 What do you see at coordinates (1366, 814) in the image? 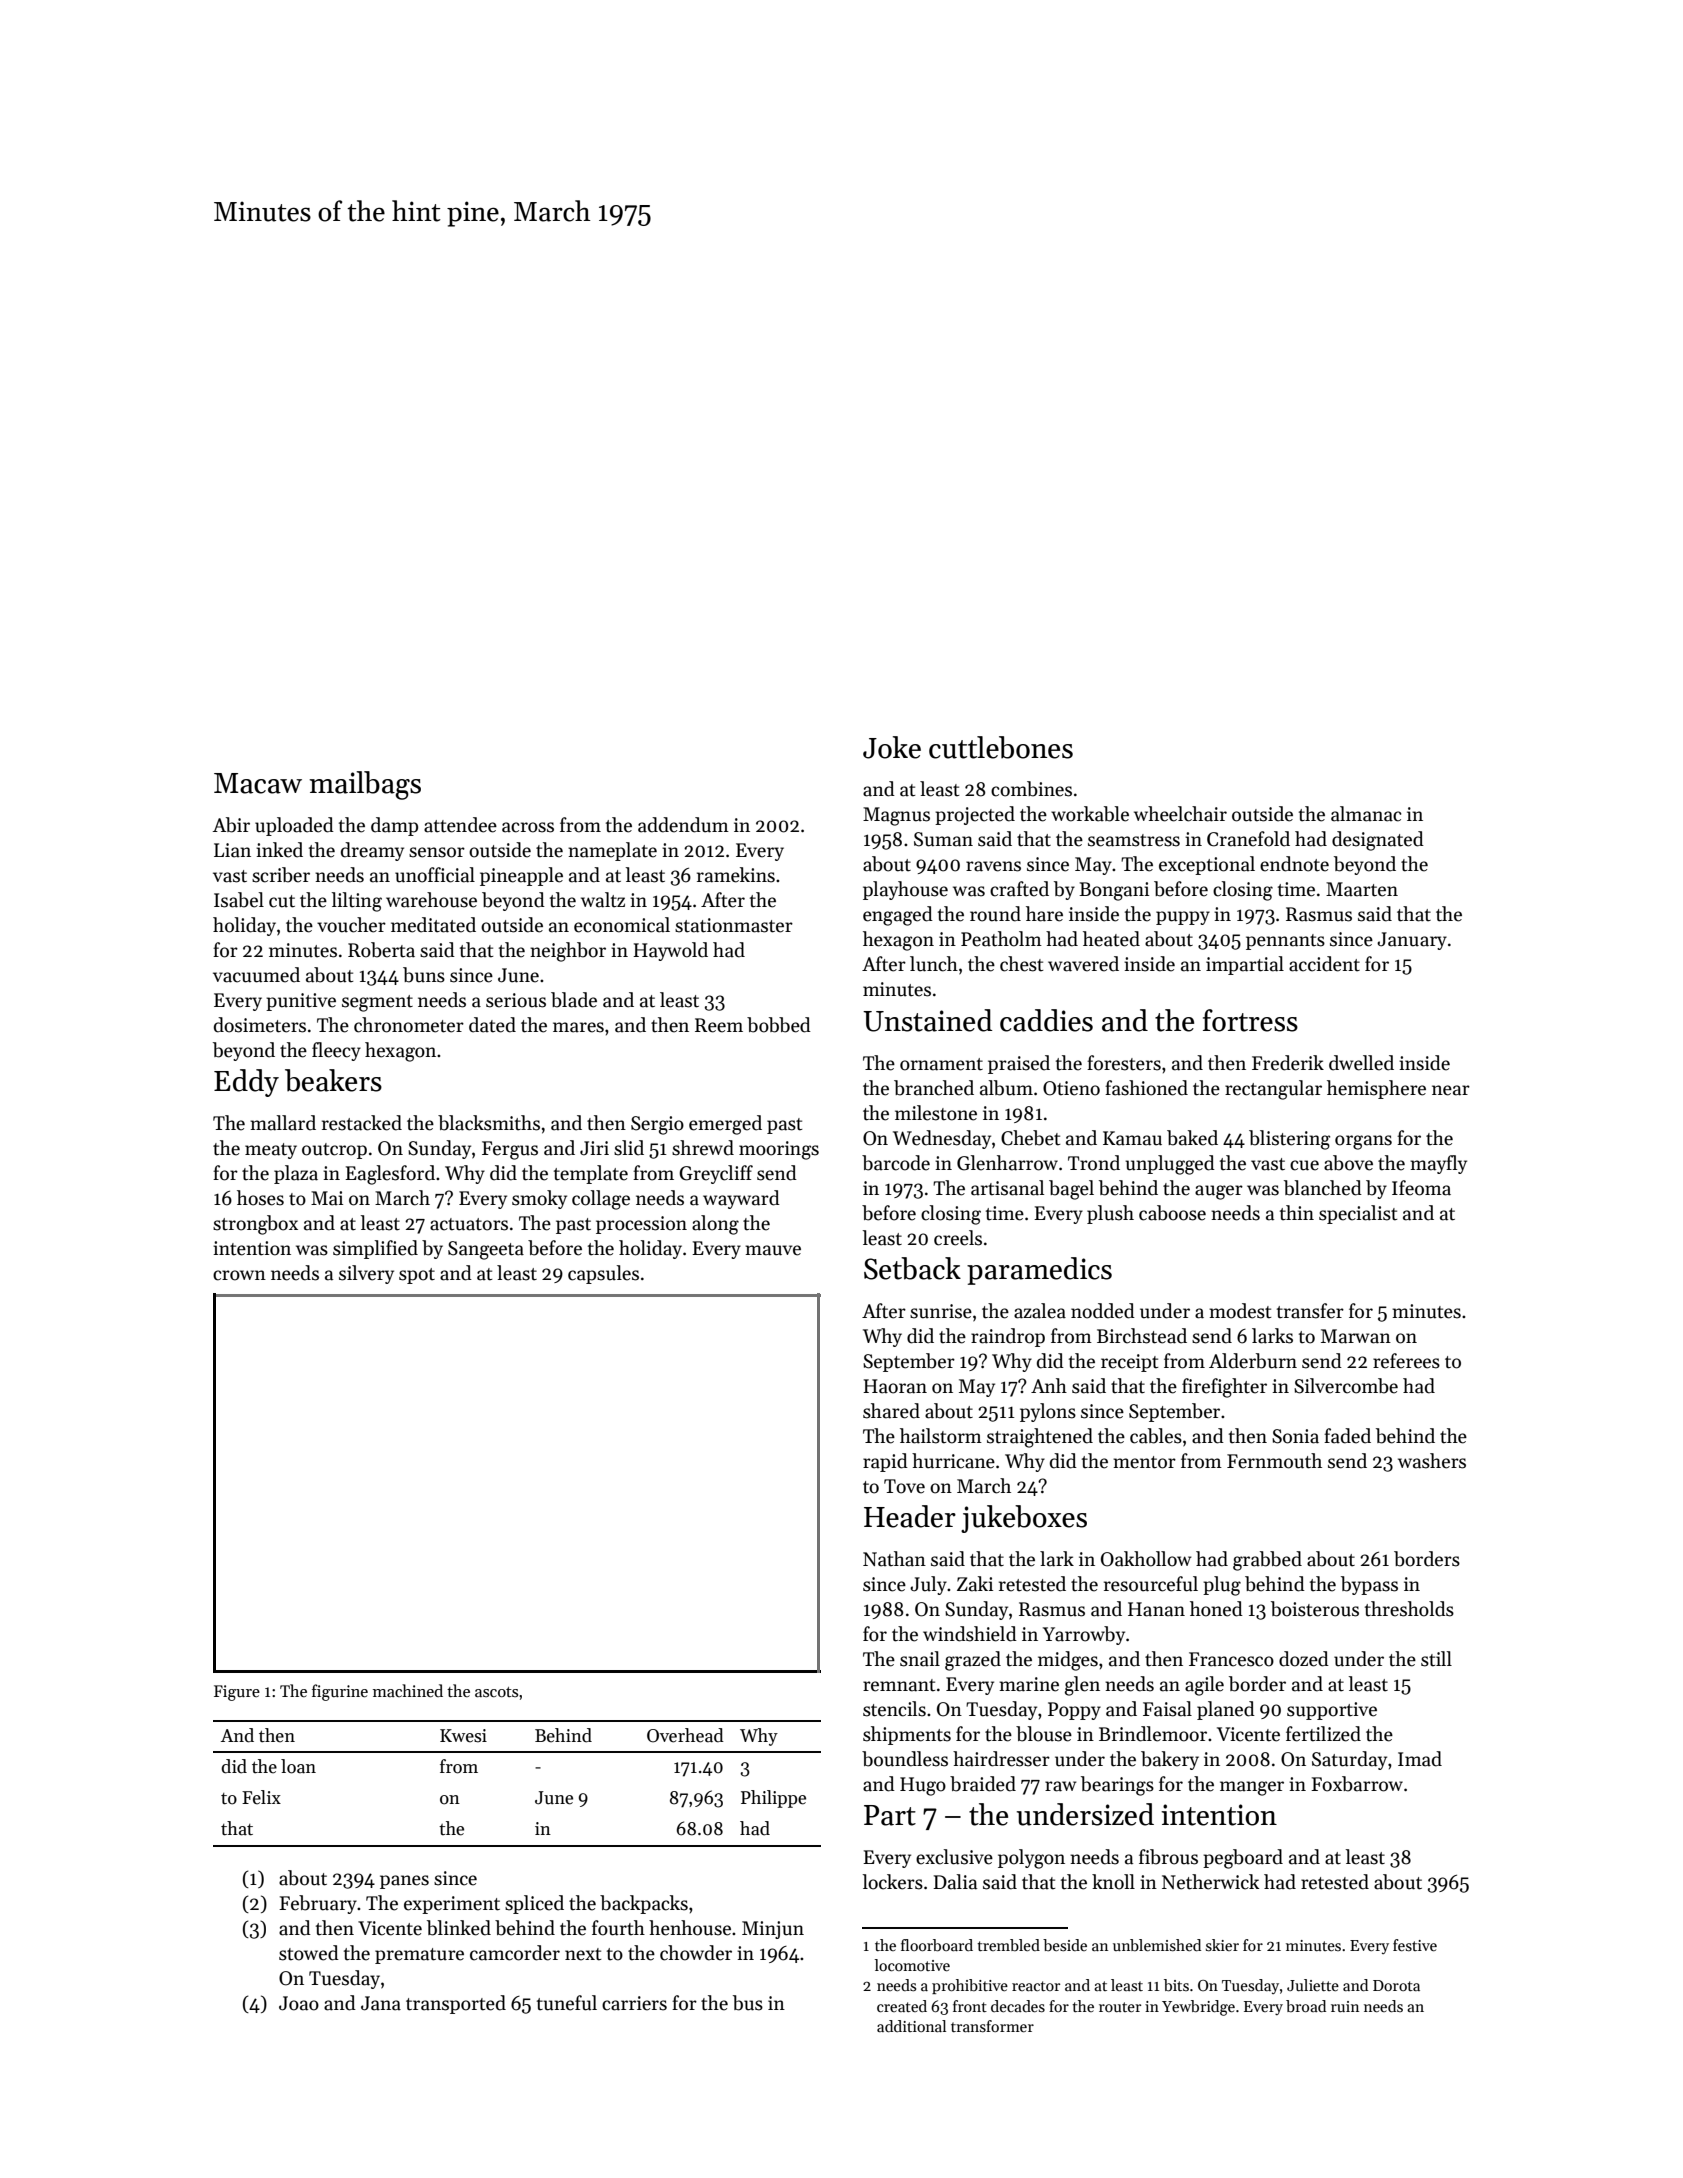
I see `almanac` at bounding box center [1366, 814].
